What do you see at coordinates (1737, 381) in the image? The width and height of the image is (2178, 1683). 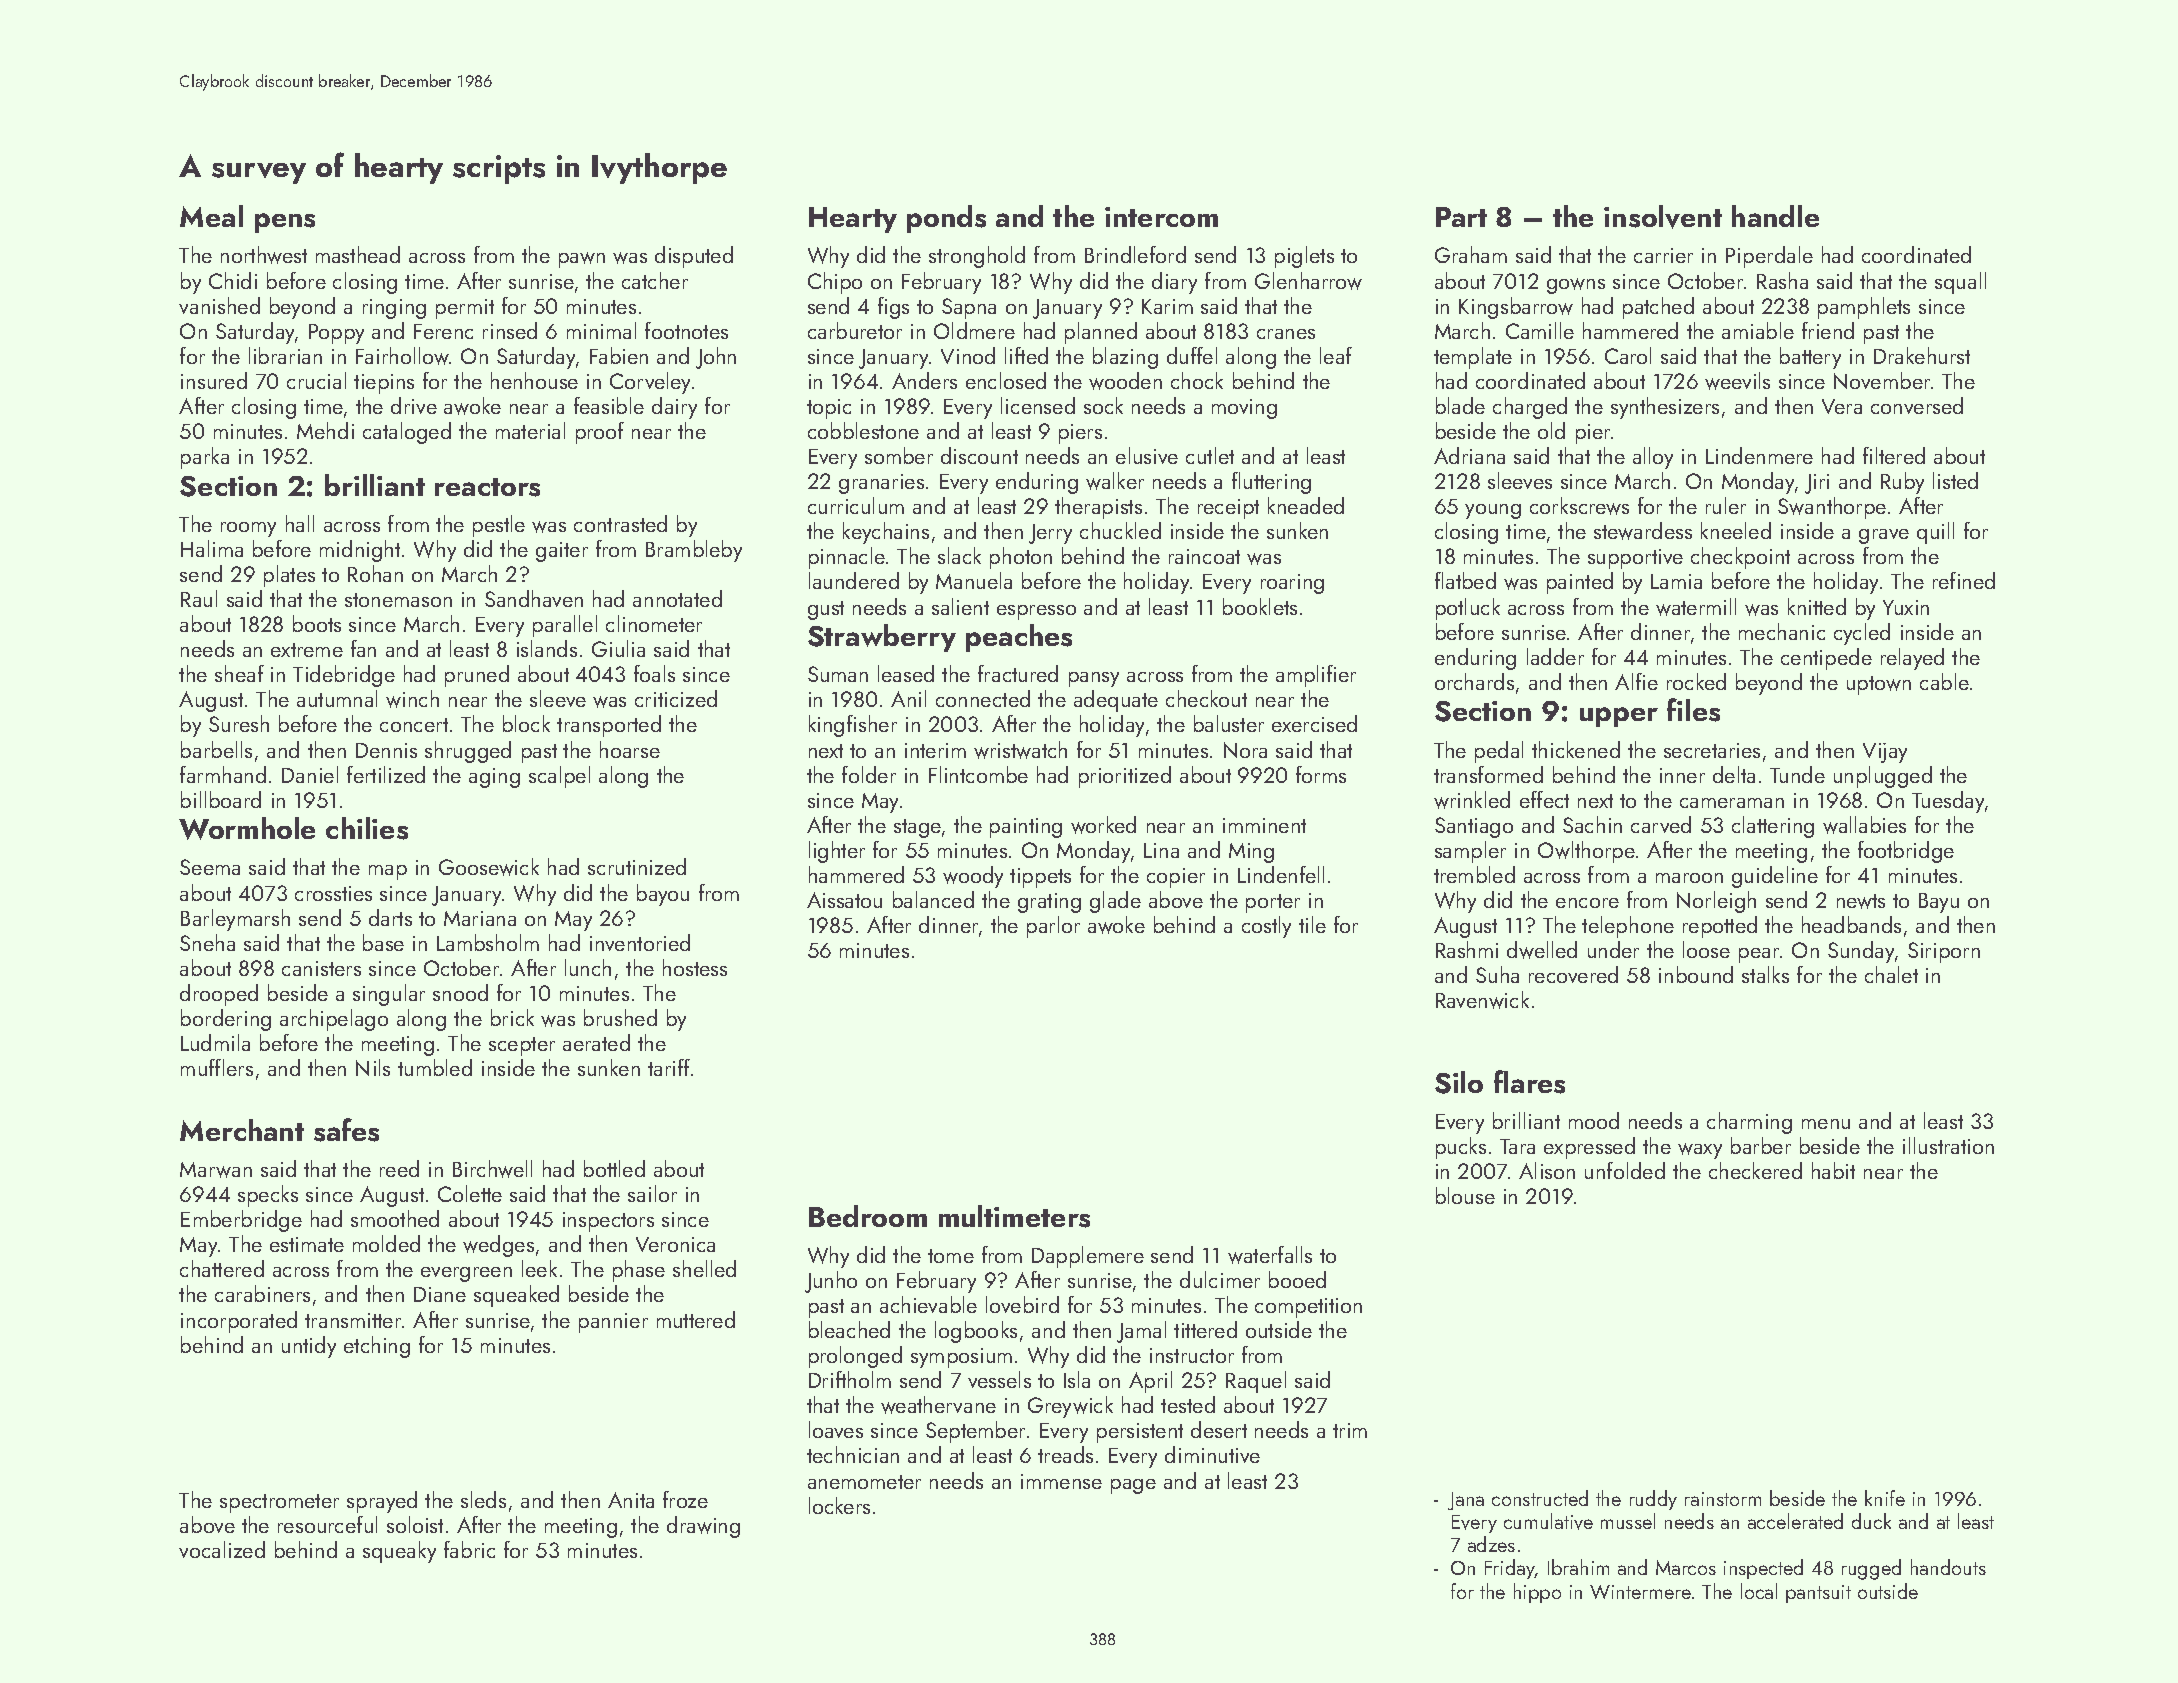 I see `weevils` at bounding box center [1737, 381].
